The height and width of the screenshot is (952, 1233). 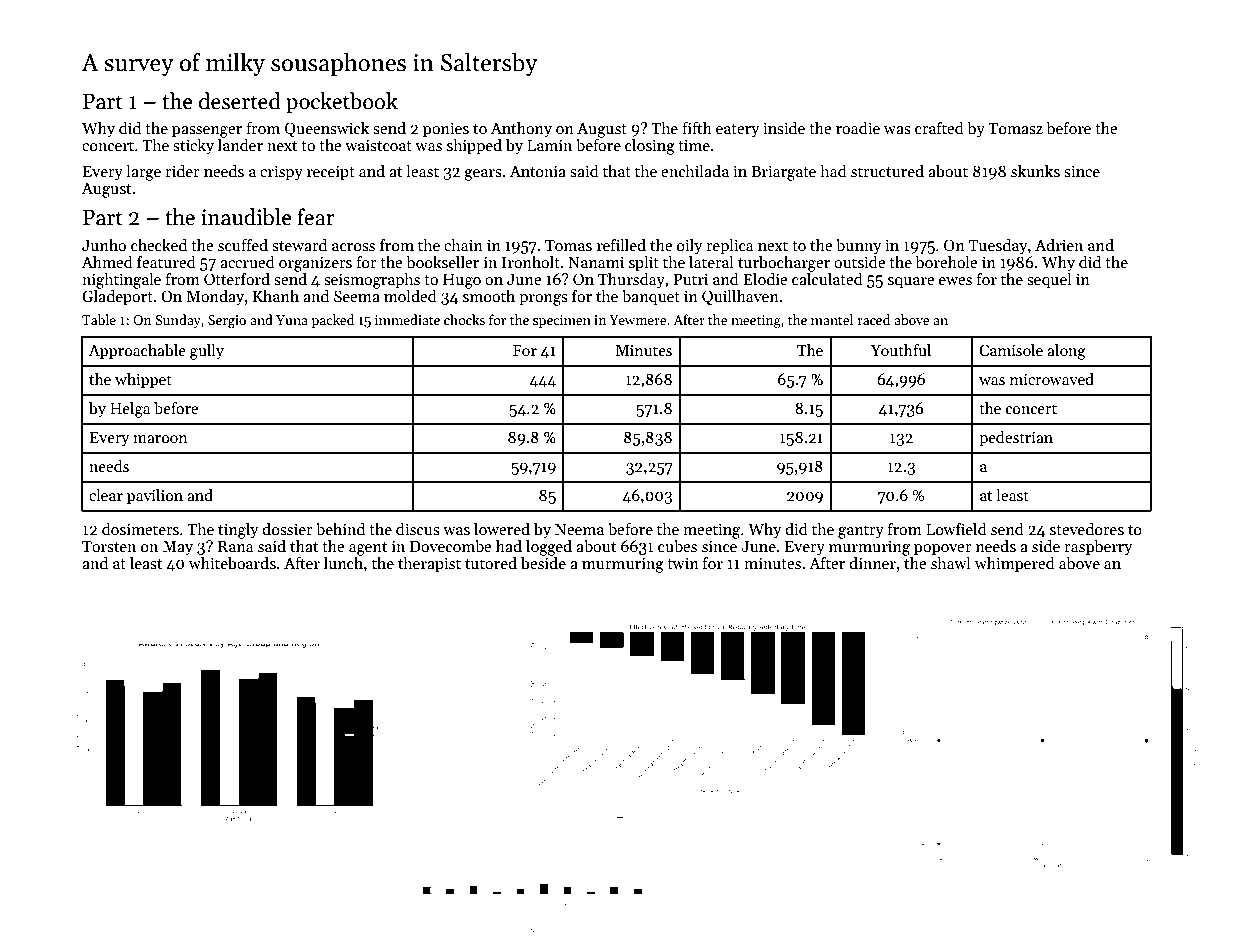 What do you see at coordinates (342, 103) in the screenshot?
I see `pocketbook` at bounding box center [342, 103].
